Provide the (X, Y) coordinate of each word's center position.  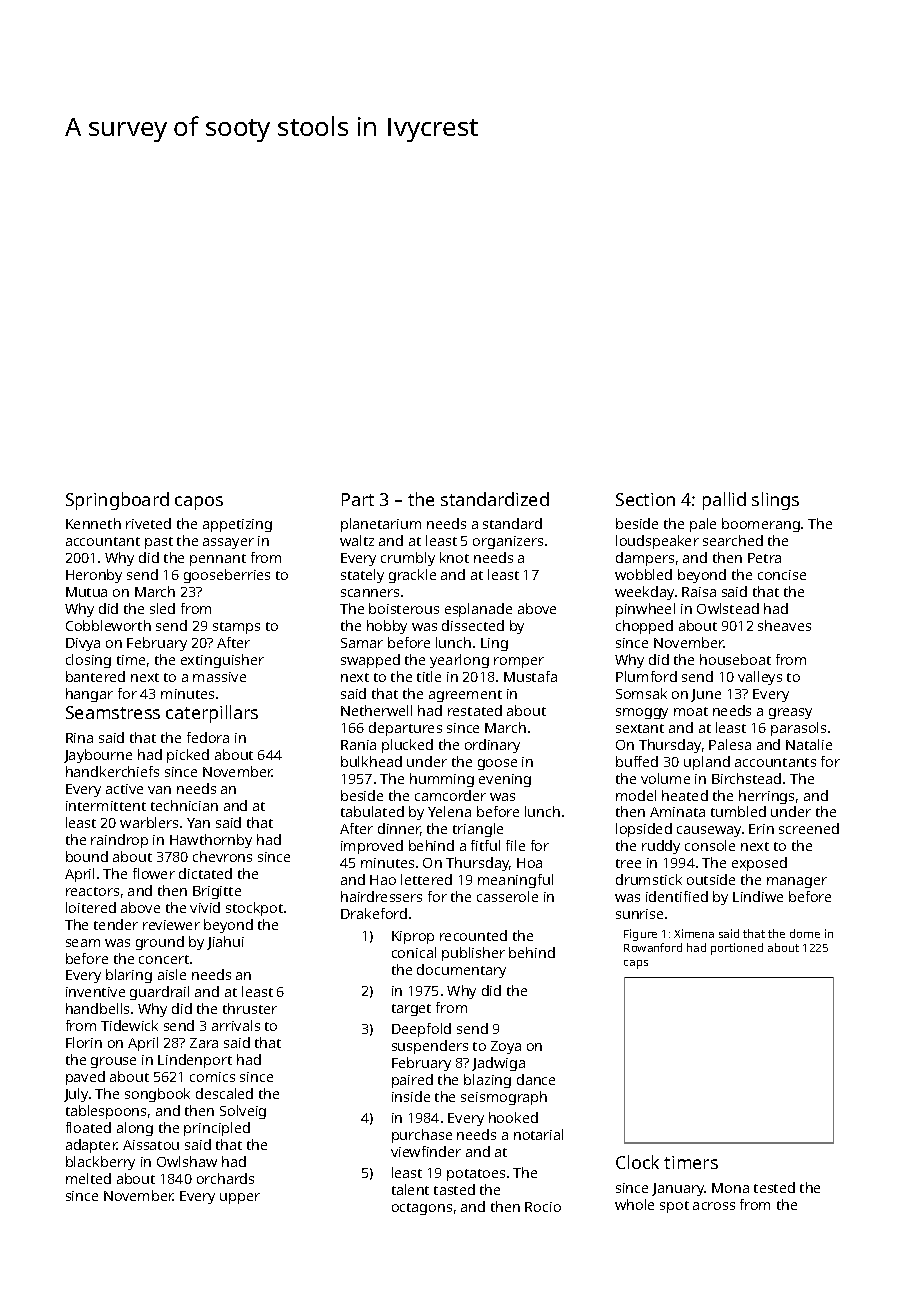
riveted (148, 523)
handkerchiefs (112, 771)
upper (240, 1198)
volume (665, 778)
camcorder (450, 795)
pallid (724, 501)
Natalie (809, 744)
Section (645, 499)
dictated (205, 873)
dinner (399, 829)
